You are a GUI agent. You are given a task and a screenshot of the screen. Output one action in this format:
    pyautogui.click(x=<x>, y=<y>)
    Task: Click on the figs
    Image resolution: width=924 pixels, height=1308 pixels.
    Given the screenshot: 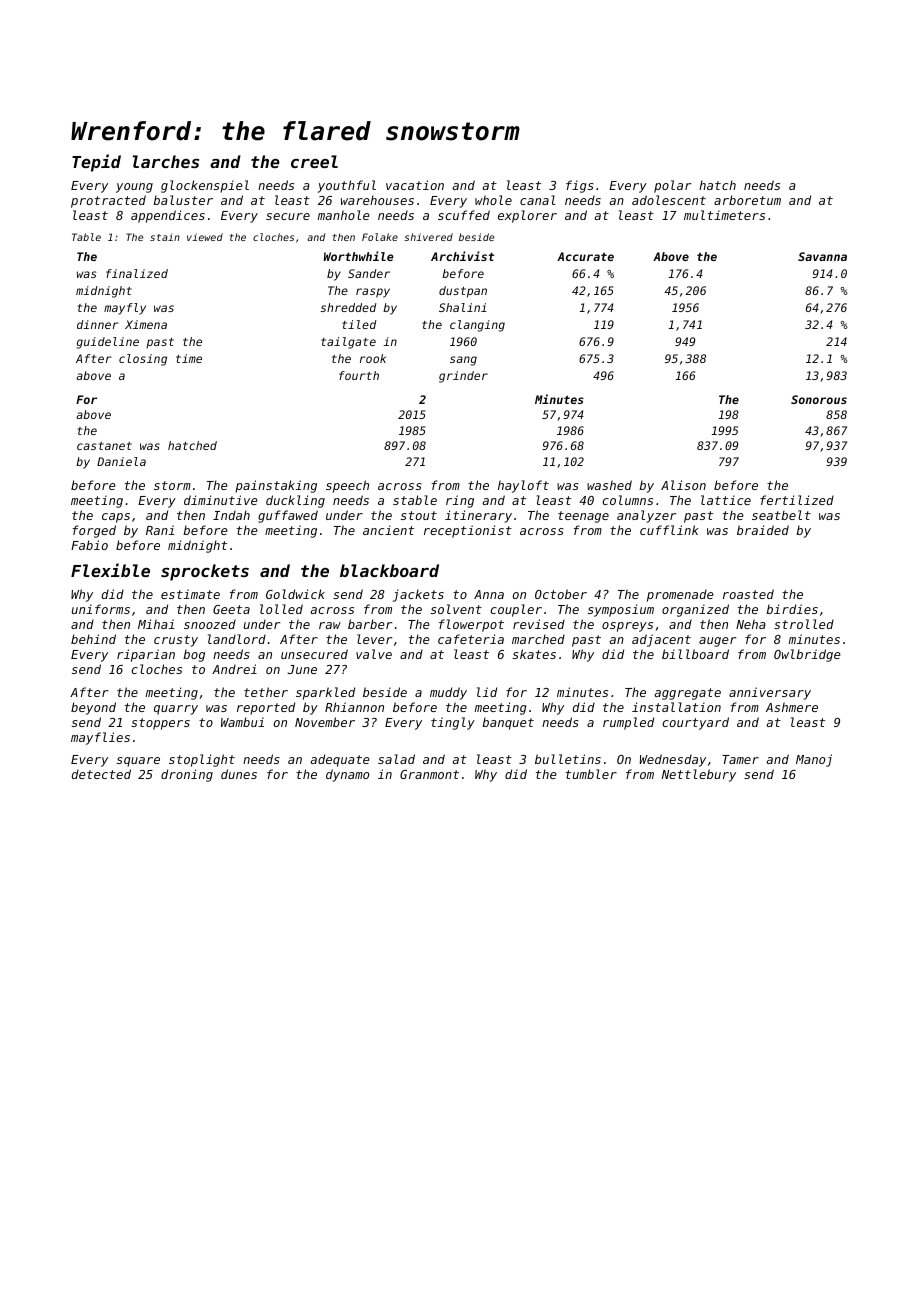 What is the action you would take?
    pyautogui.click(x=580, y=186)
